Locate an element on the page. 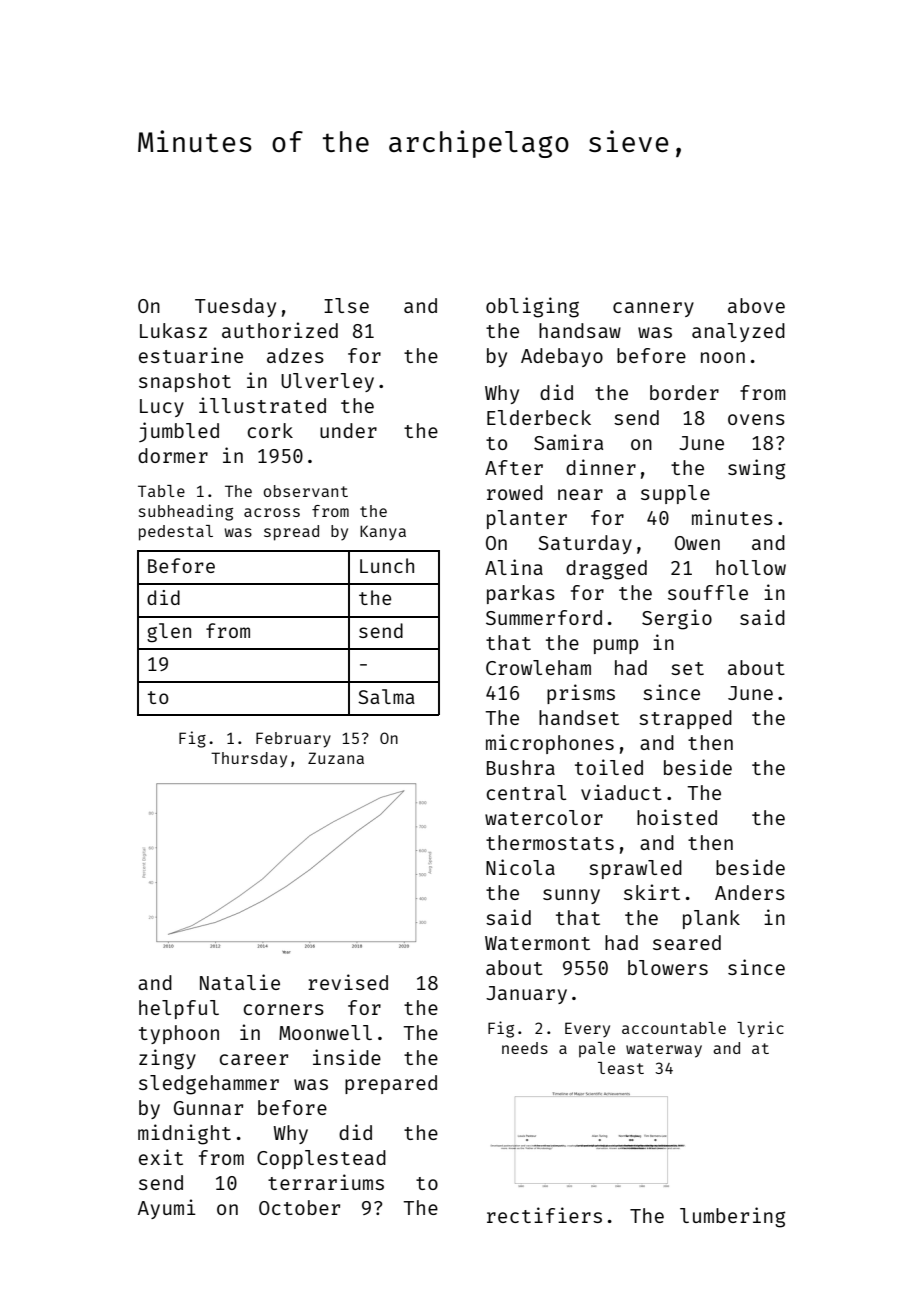  skirt is located at coordinates (652, 892).
